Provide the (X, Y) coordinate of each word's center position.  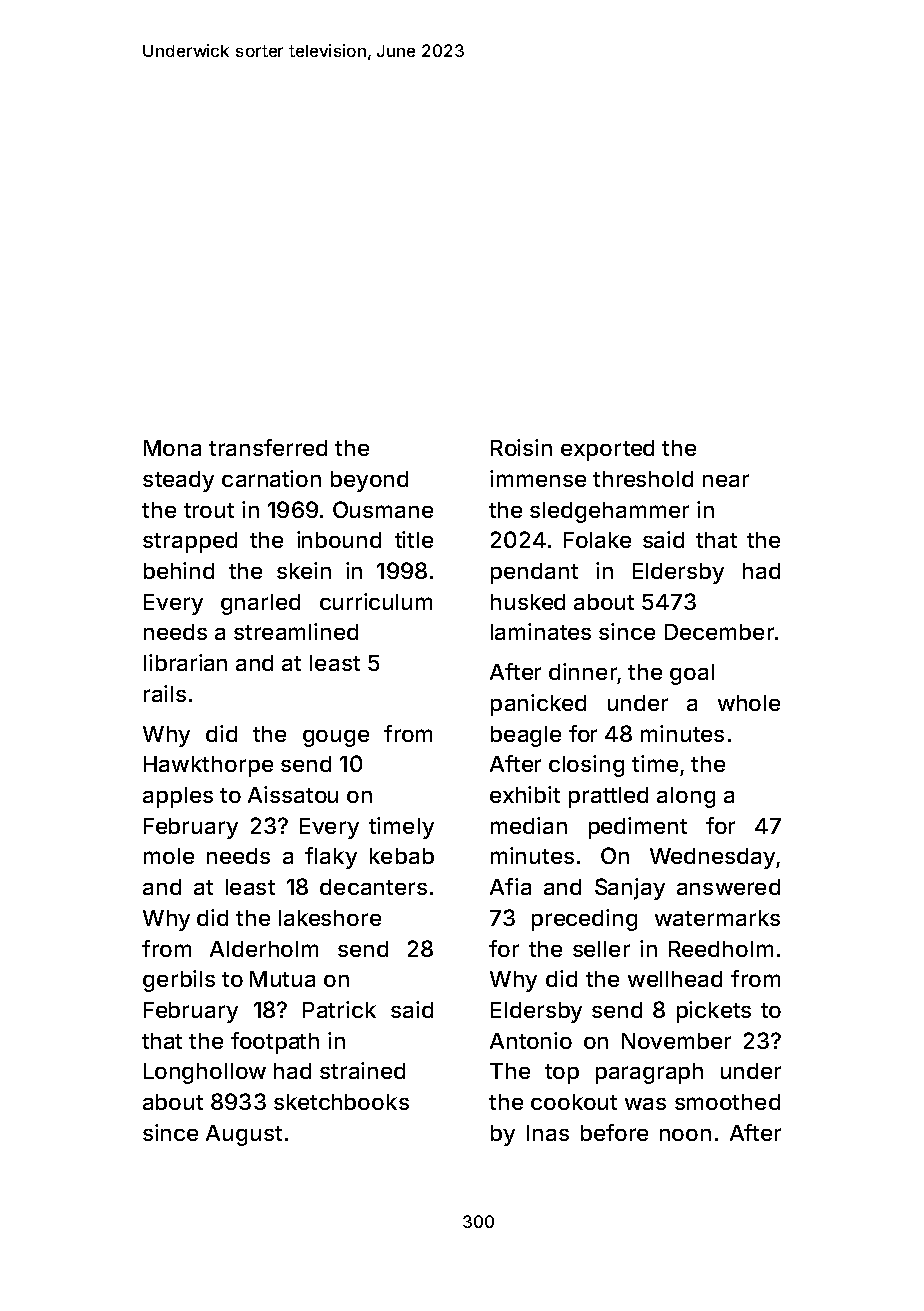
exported (607, 450)
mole (169, 856)
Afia (510, 886)
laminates (541, 631)
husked (528, 602)
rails (165, 693)
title (414, 539)
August (244, 1135)
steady (178, 481)
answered (728, 887)
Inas (548, 1133)
